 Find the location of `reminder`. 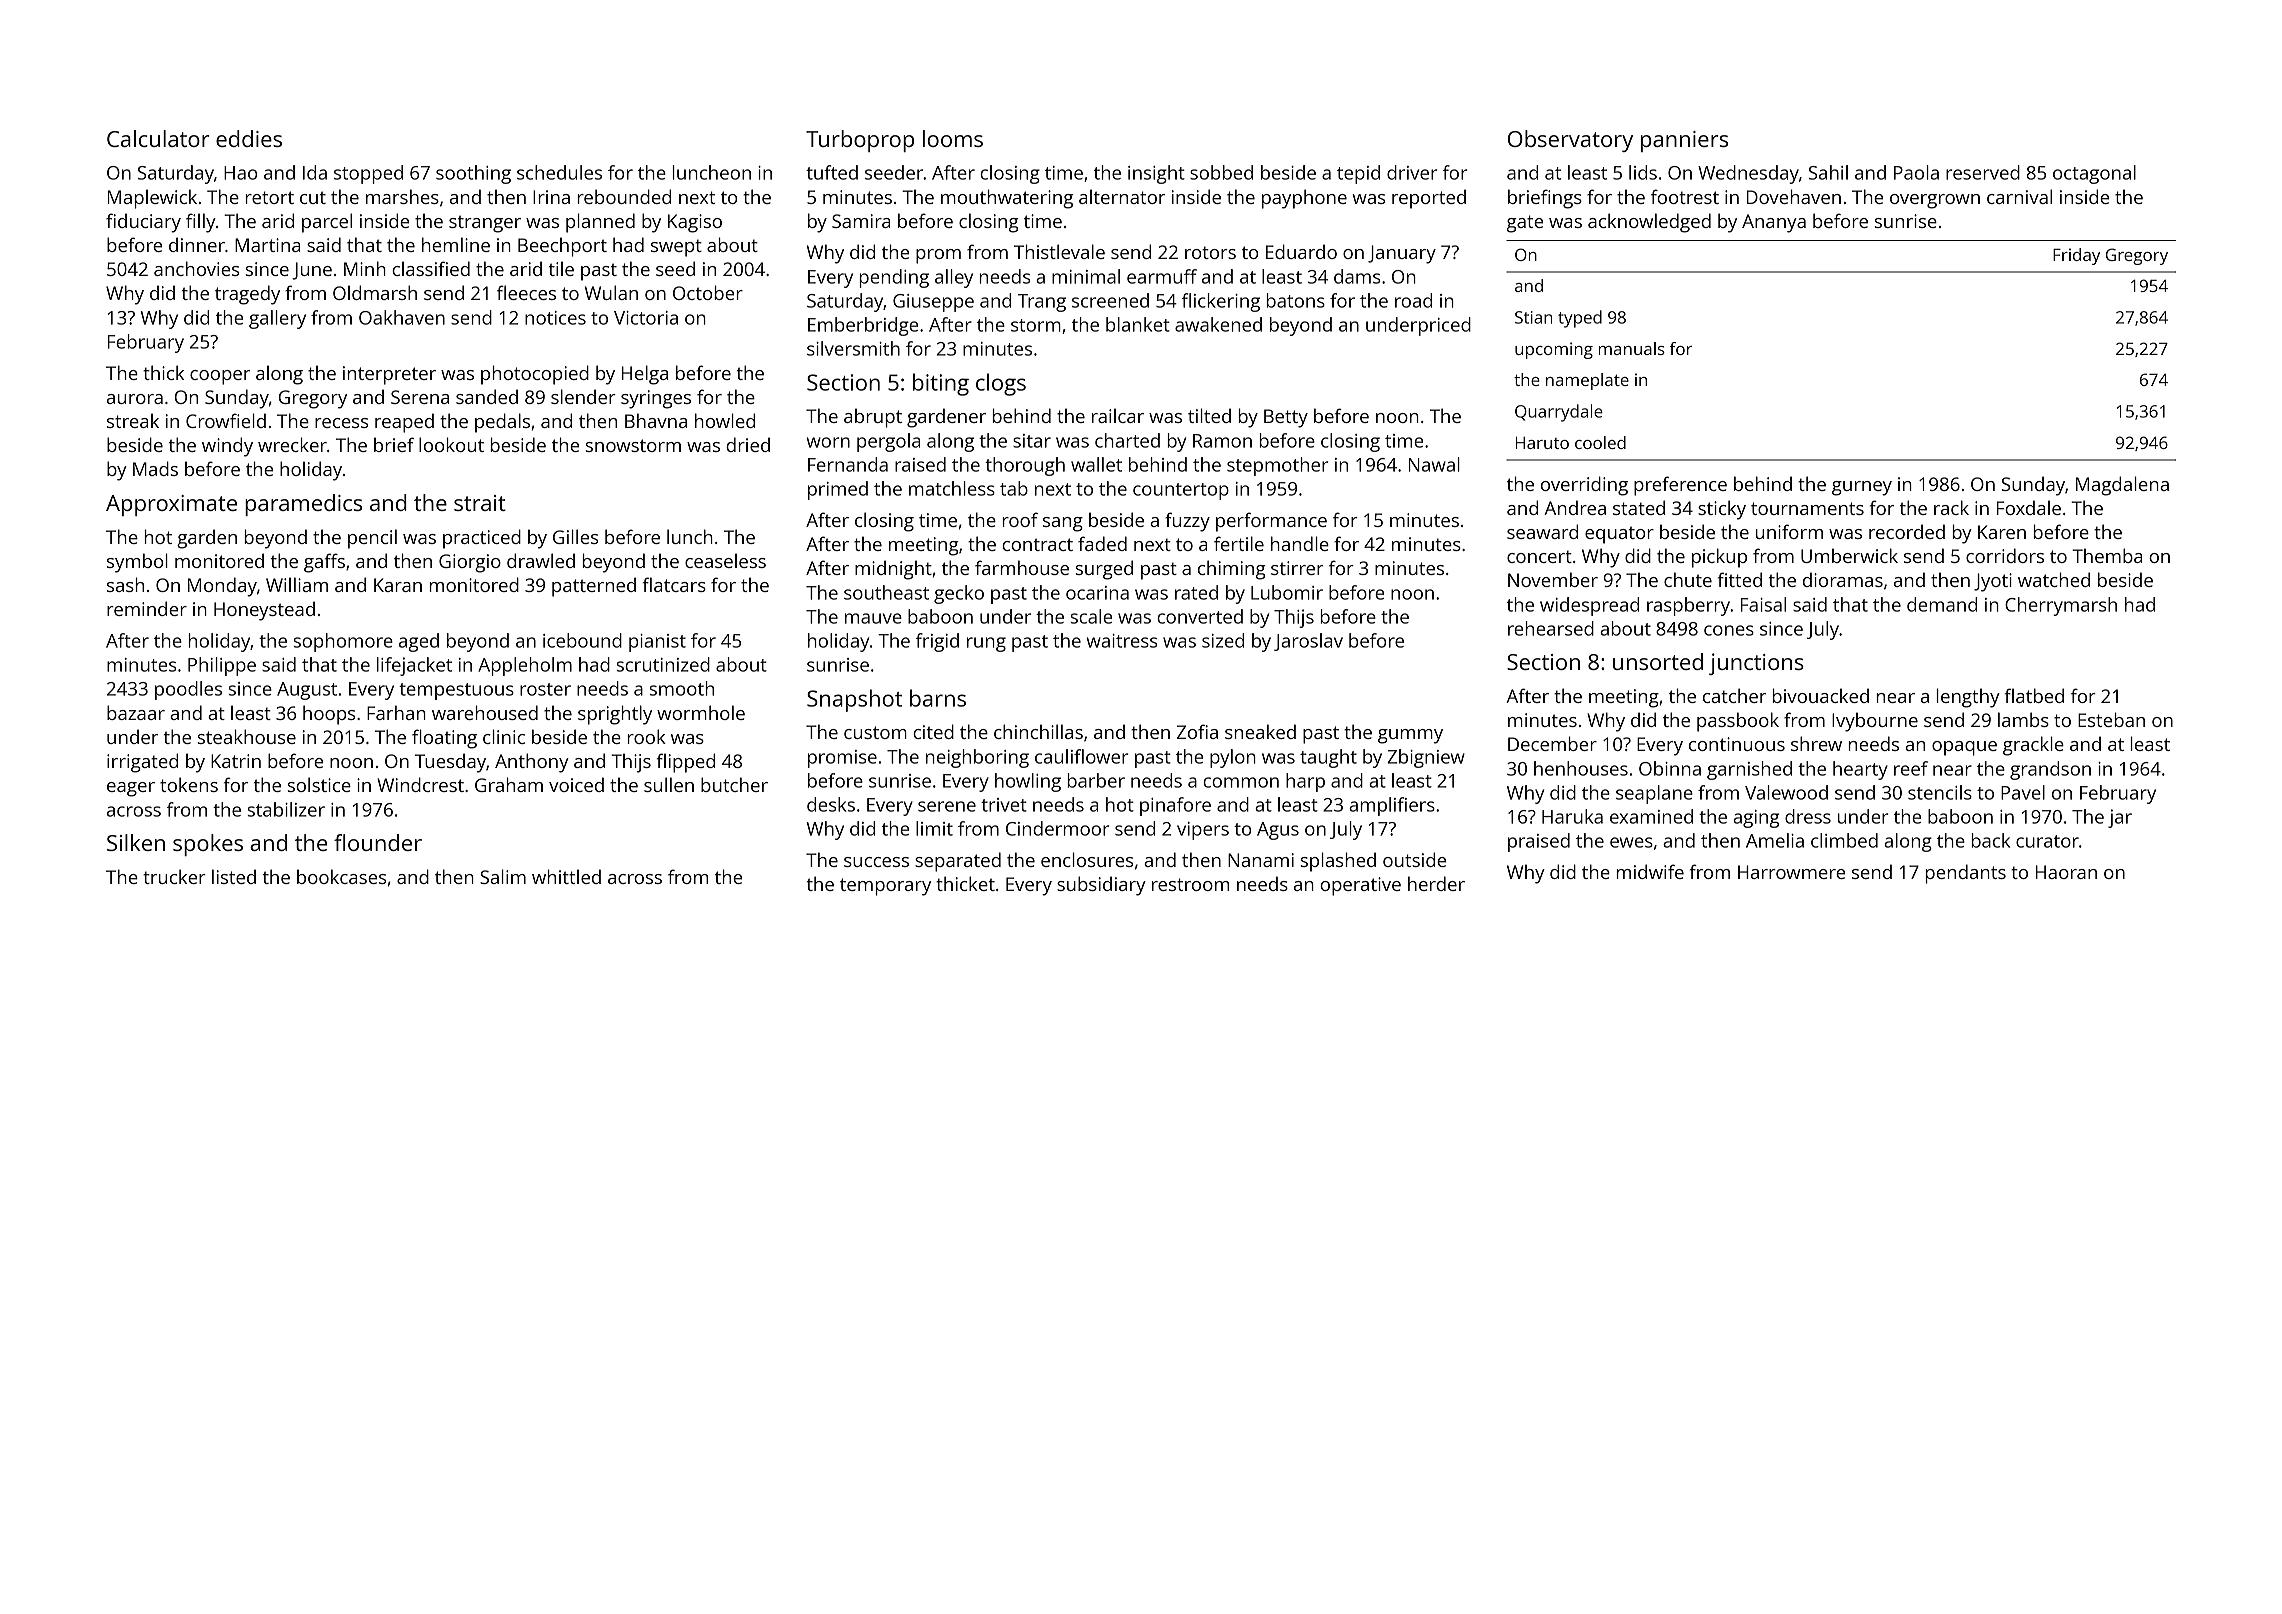

reminder is located at coordinates (147, 608).
